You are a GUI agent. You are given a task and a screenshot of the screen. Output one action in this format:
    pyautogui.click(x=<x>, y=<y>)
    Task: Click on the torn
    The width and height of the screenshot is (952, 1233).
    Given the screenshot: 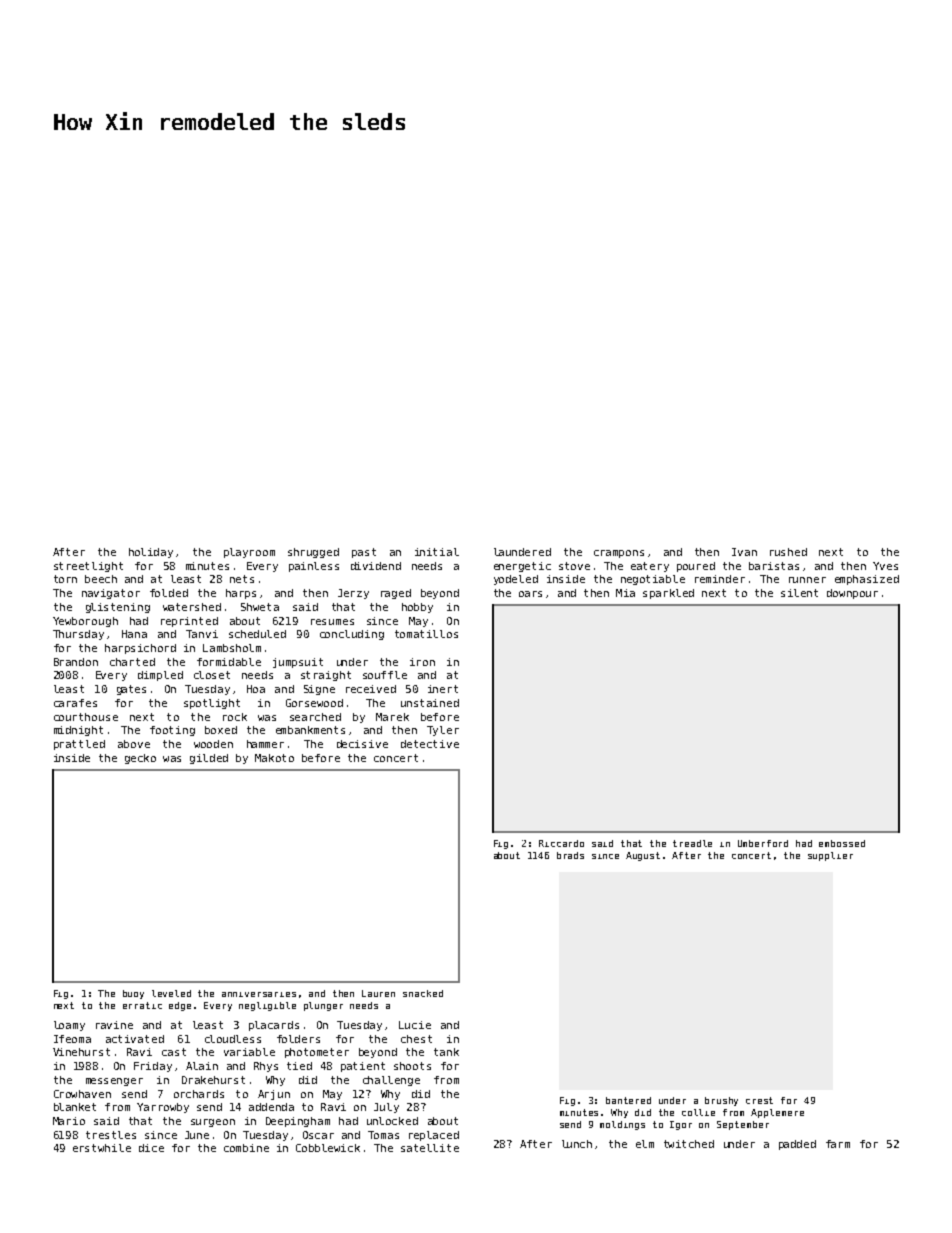 What is the action you would take?
    pyautogui.click(x=65, y=579)
